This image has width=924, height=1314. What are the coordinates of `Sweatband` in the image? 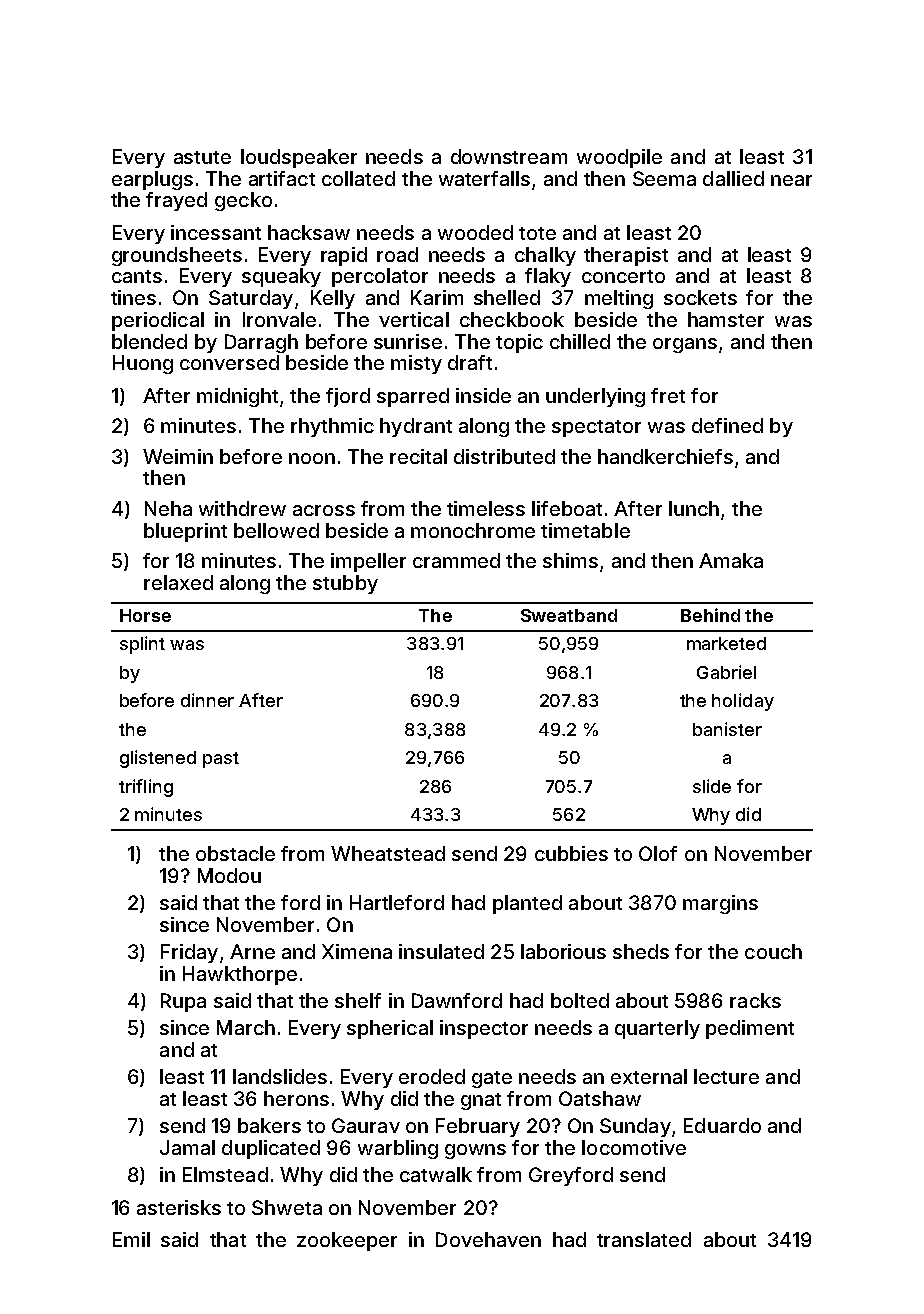 It's located at (569, 615).
